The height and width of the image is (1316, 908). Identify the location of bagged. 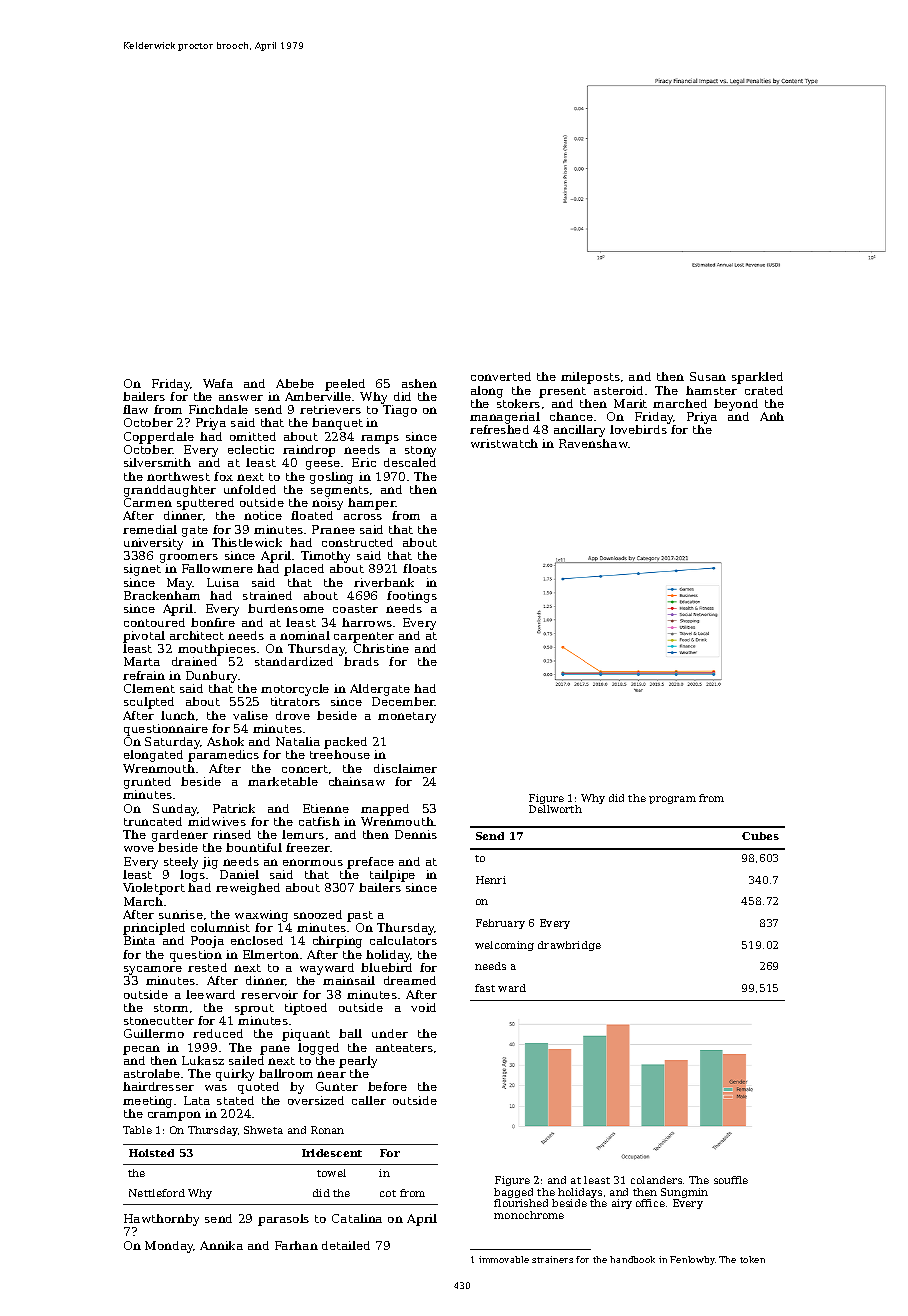
(513, 1193).
